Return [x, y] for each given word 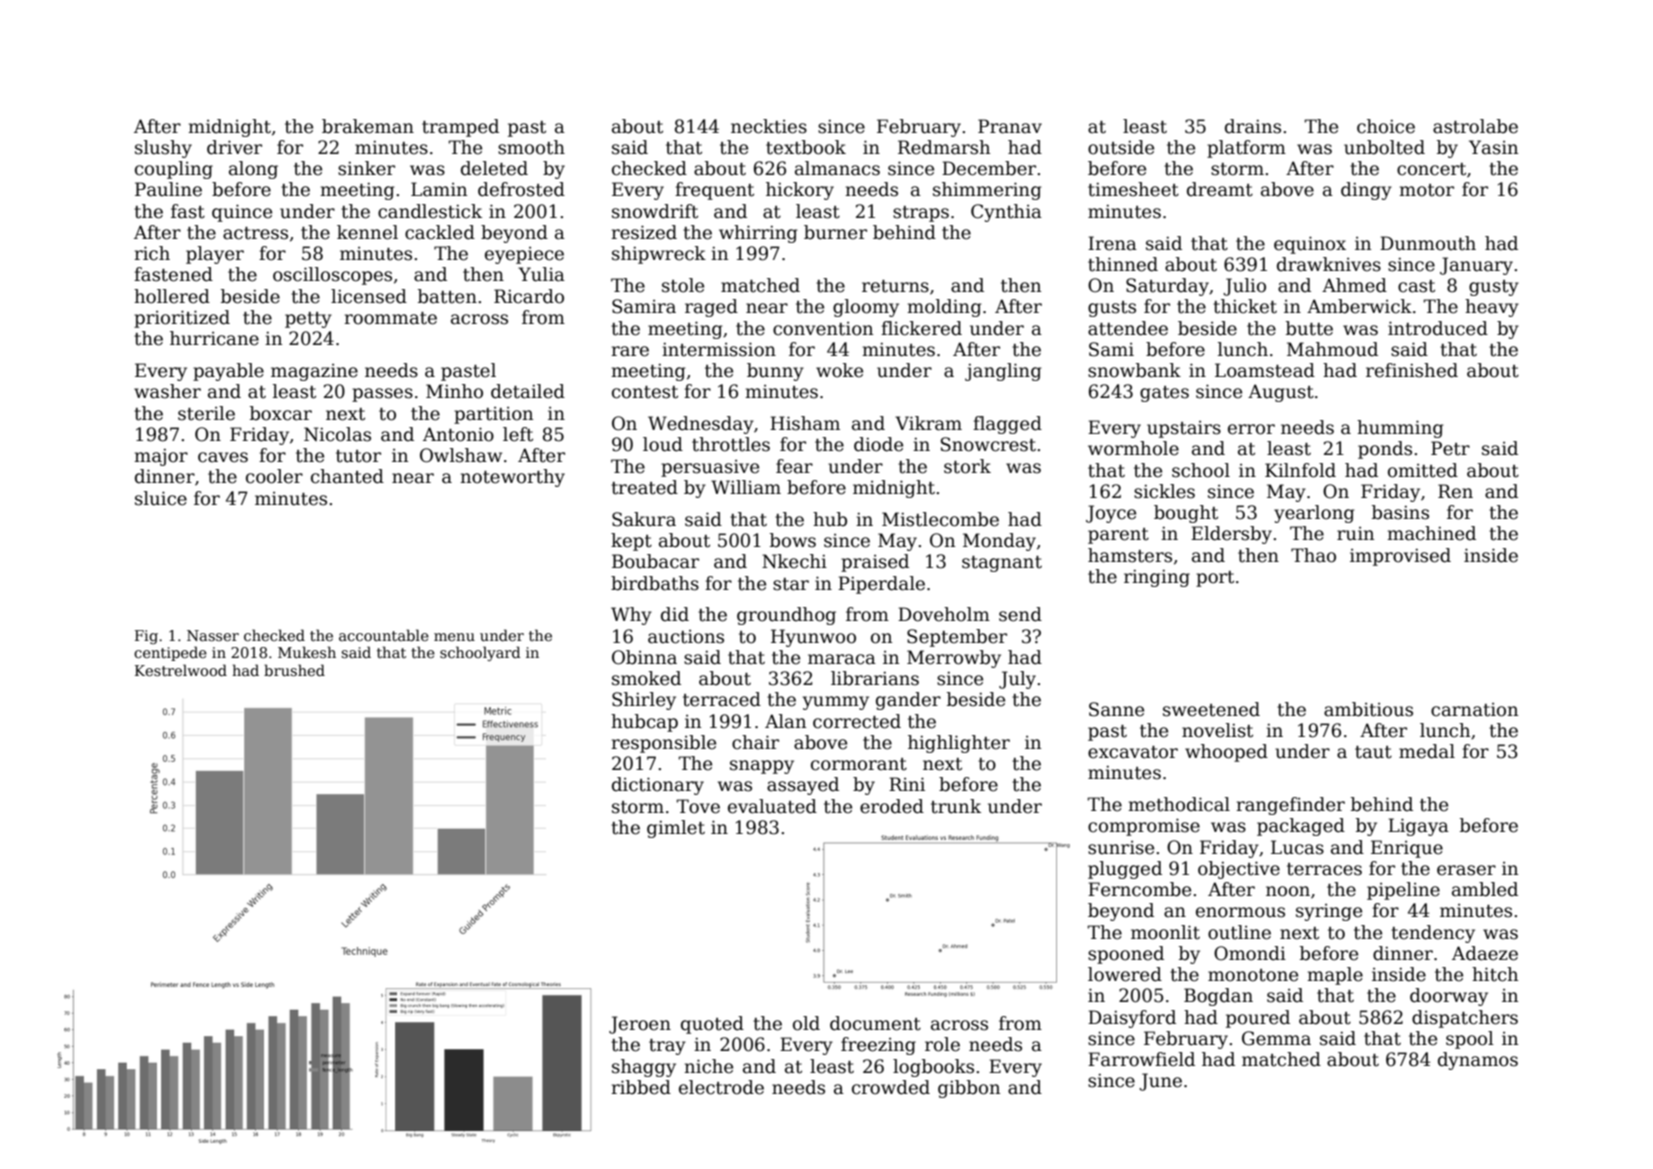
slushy [163, 149]
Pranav [1010, 126]
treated [644, 487]
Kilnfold [1300, 470]
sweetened [1211, 709]
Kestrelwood [181, 670]
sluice [161, 498]
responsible [663, 744]
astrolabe [1475, 126]
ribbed [641, 1087]
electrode [721, 1087]
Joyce [1111, 514]
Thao [1313, 555]
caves [223, 457]
